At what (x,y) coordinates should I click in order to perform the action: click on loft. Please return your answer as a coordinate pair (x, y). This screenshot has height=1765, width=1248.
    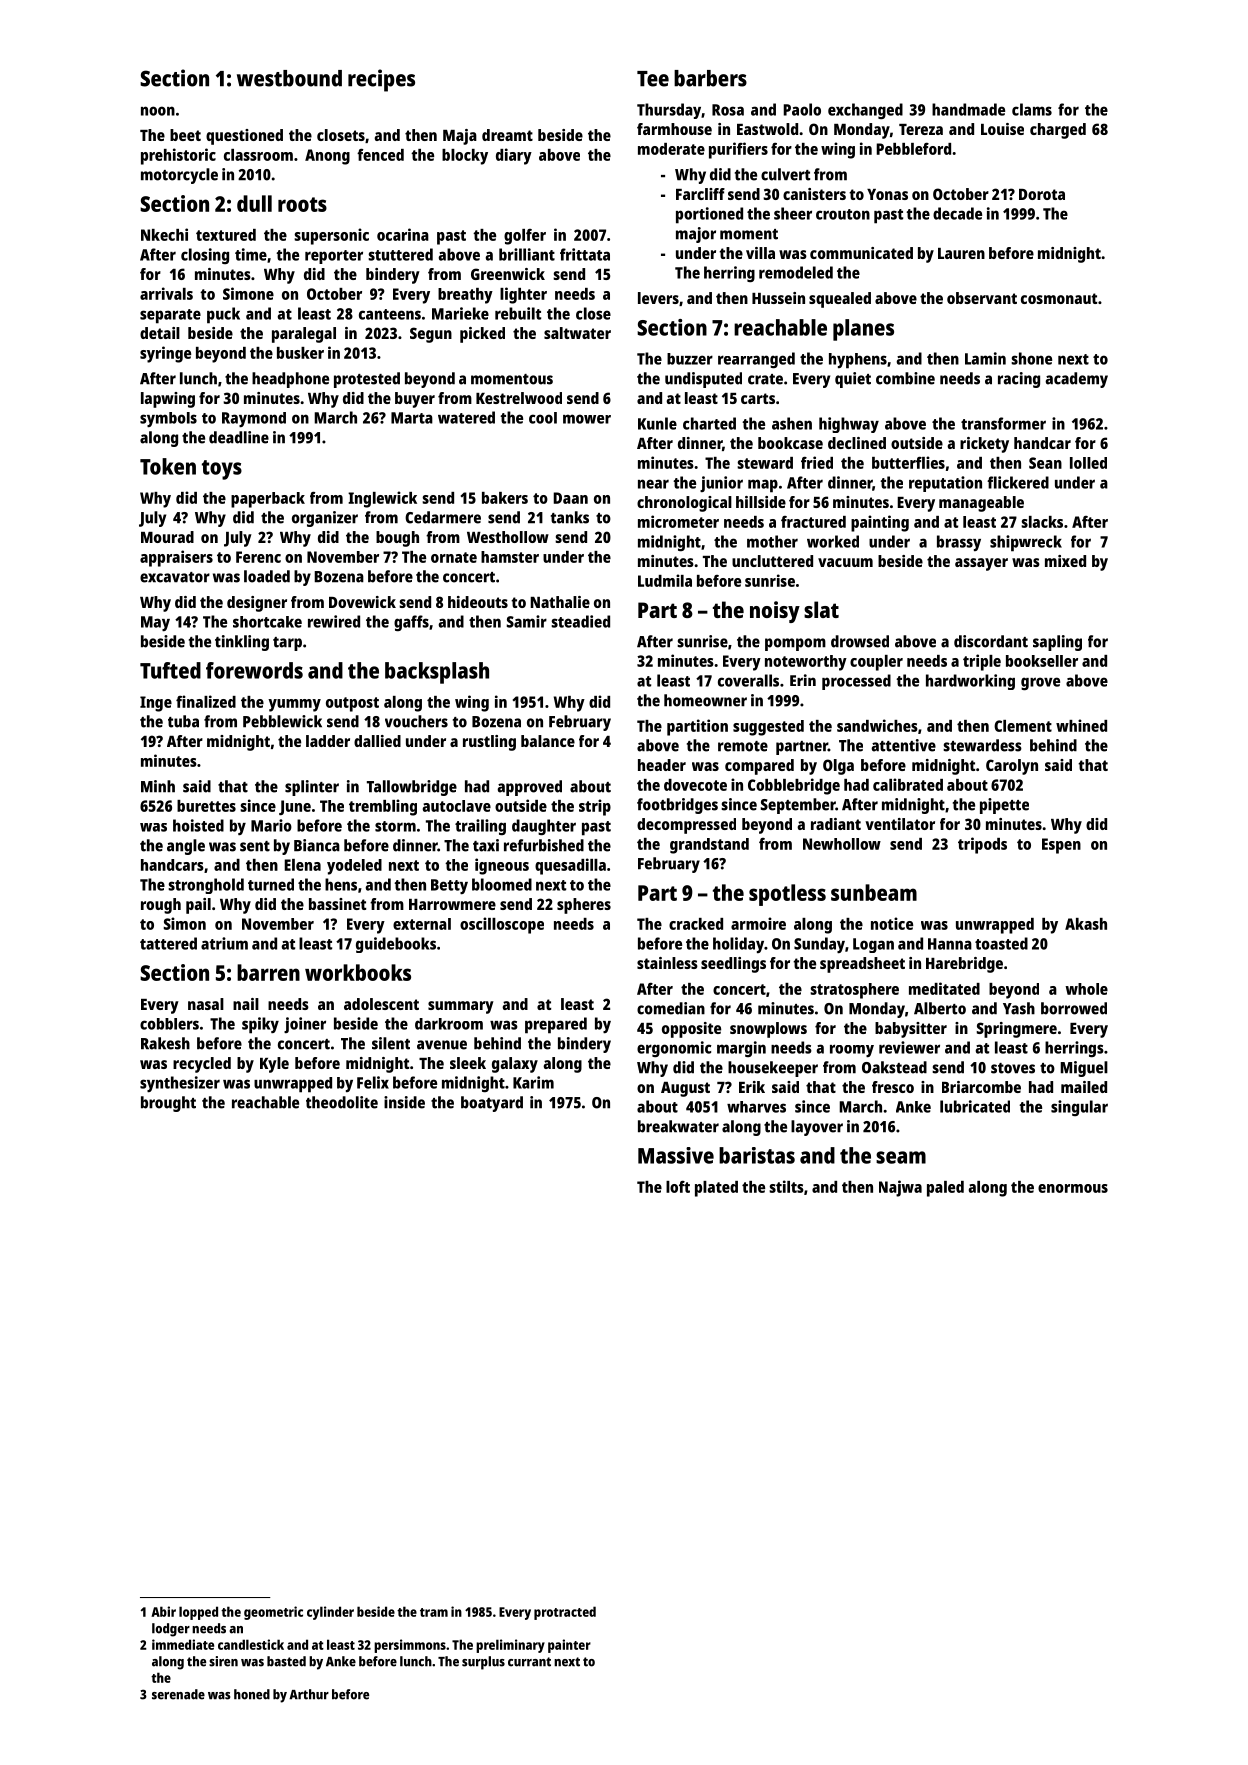
    Looking at the image, I should click on (678, 1187).
